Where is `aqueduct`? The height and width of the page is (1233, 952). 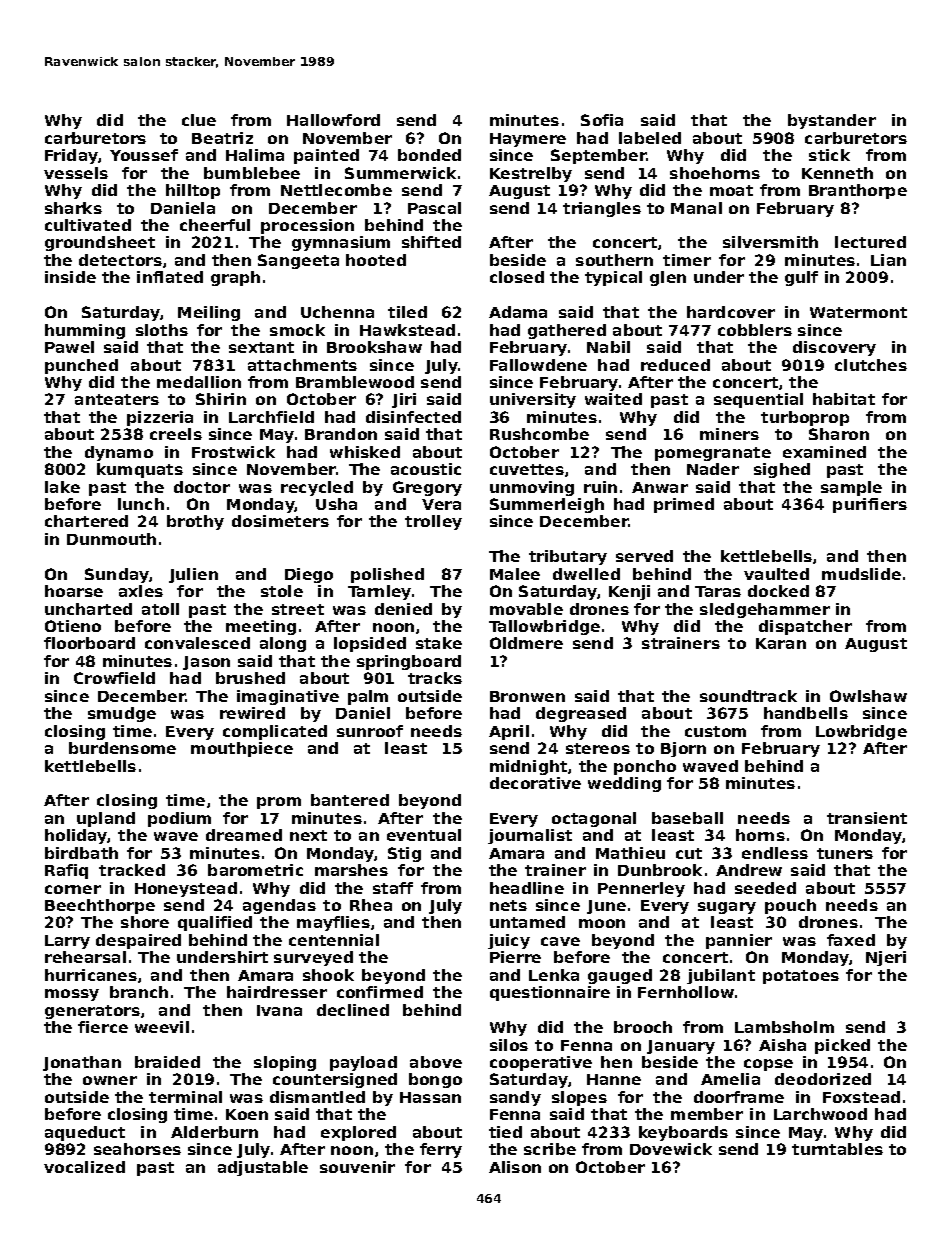
aqueduct is located at coordinates (85, 1133).
